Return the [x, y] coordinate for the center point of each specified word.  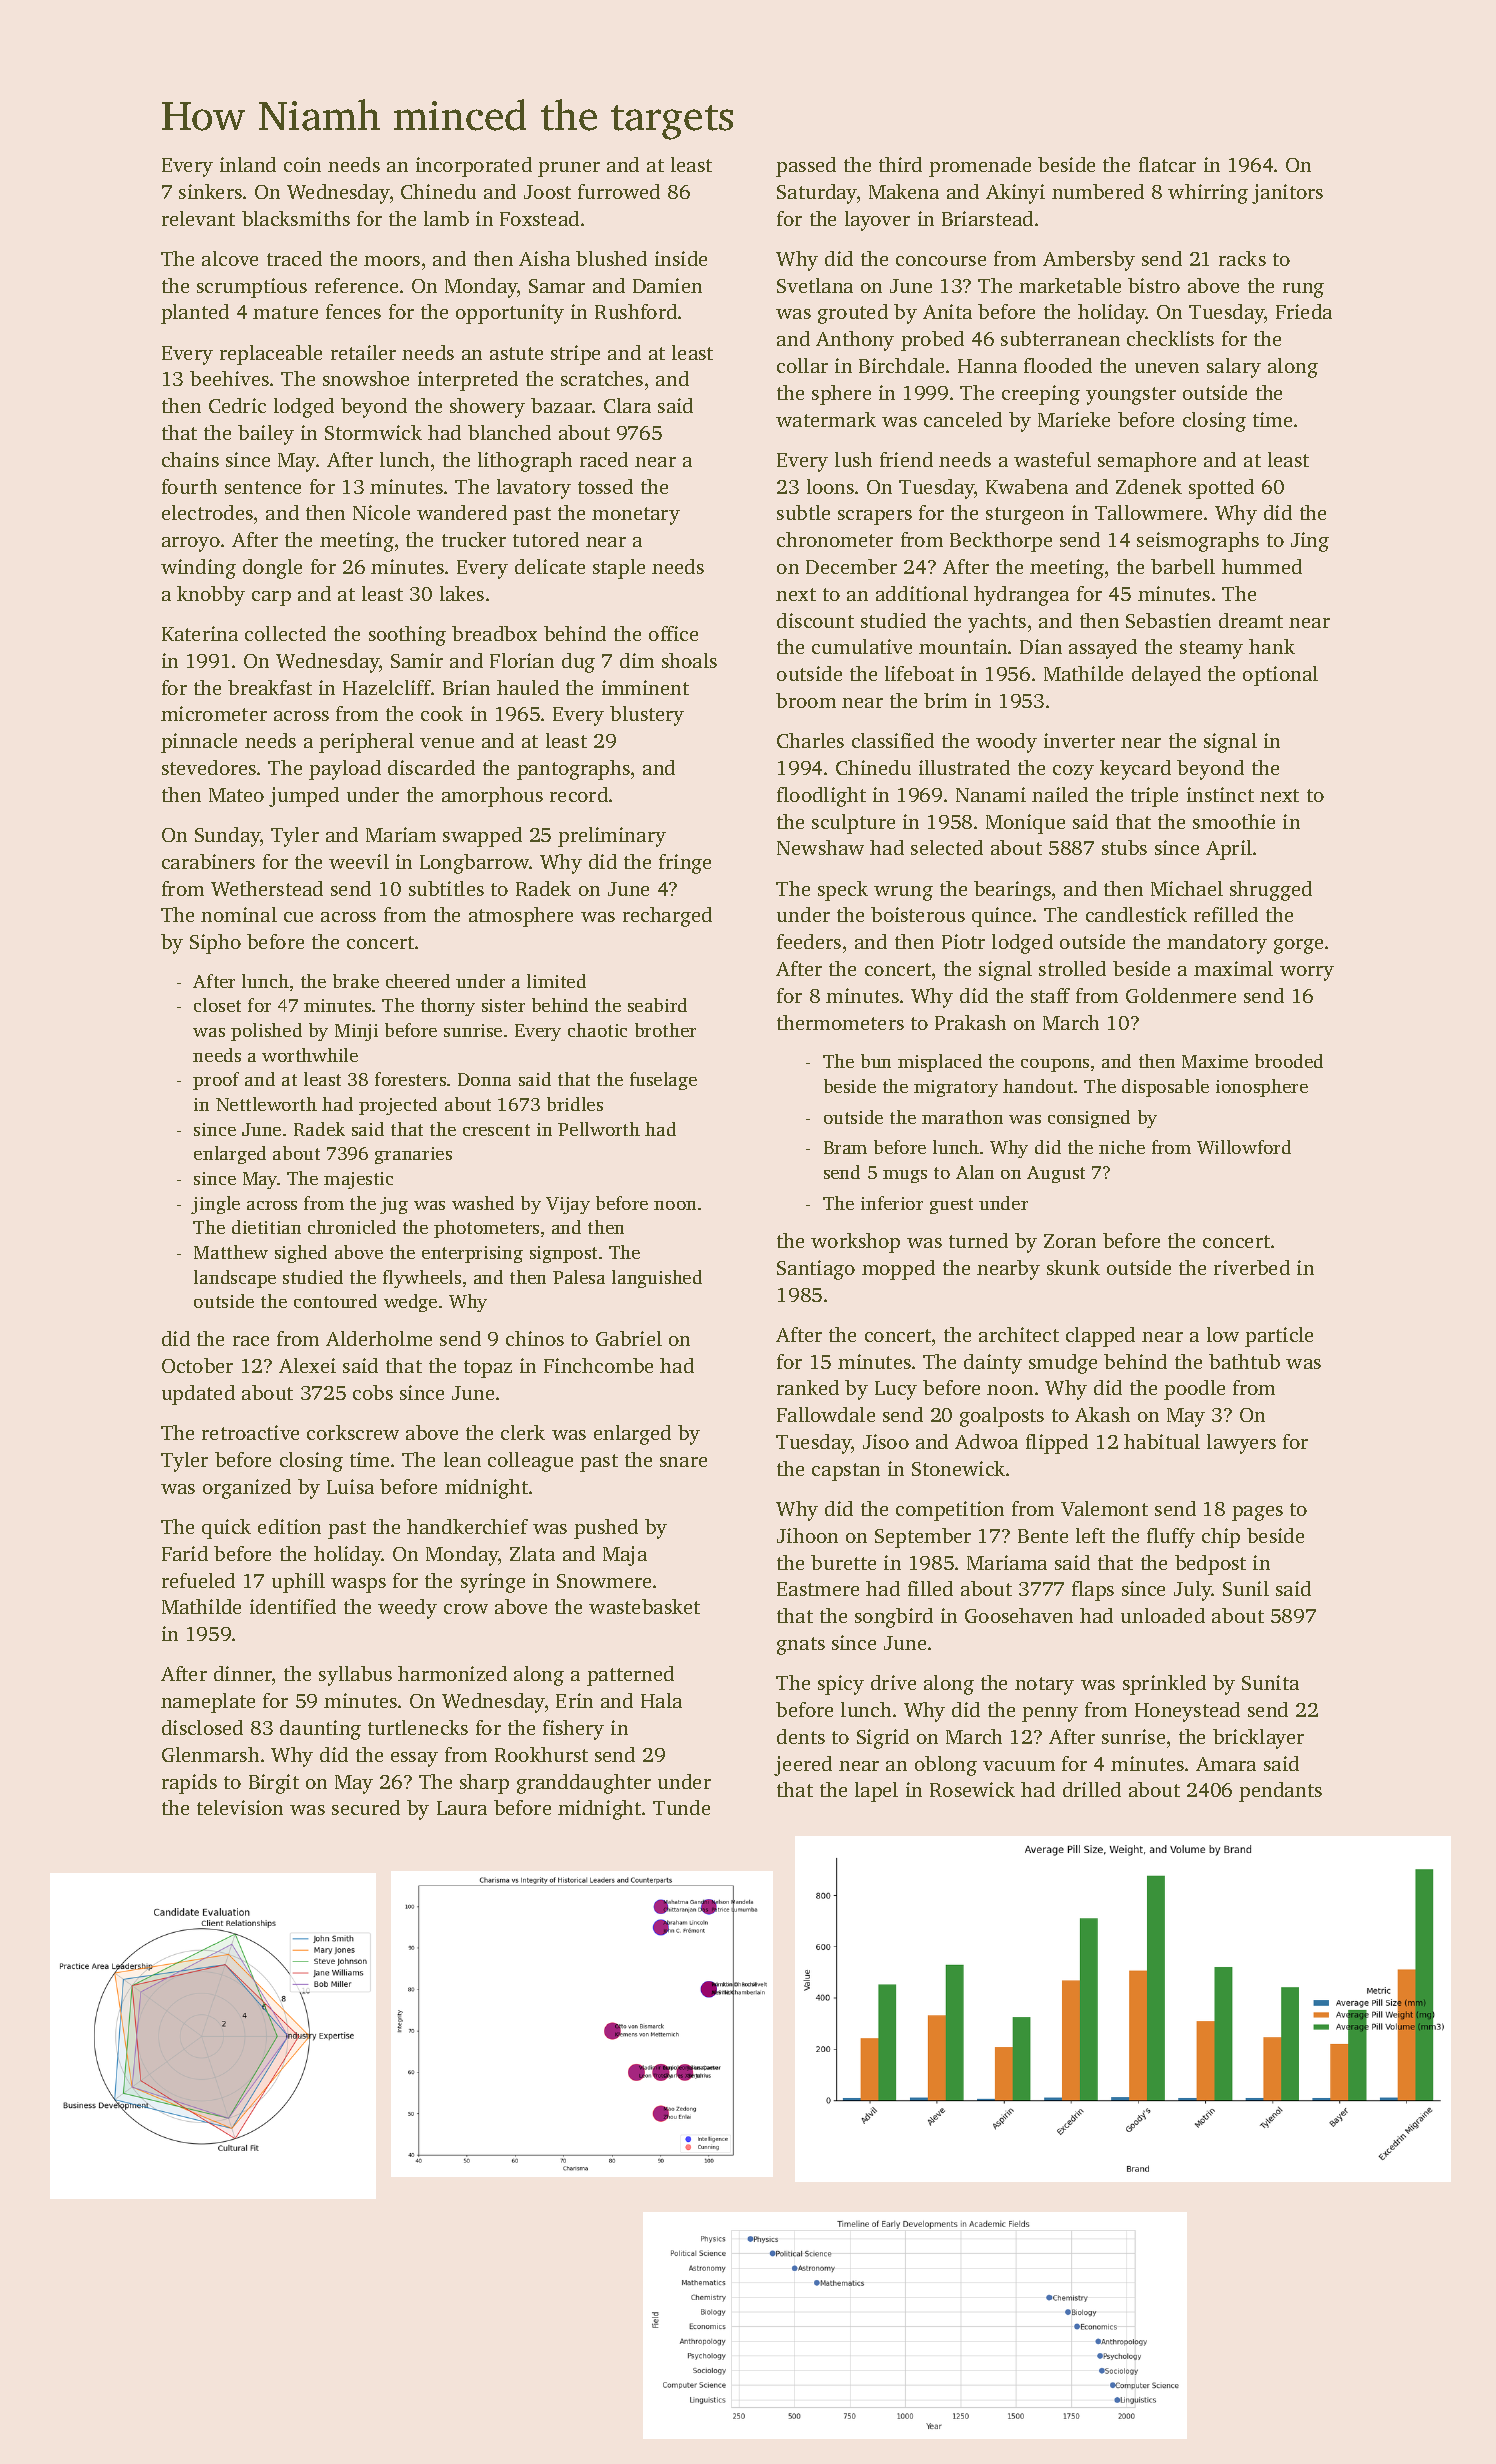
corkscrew [353, 1432]
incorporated [474, 167]
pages [1257, 1513]
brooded [1289, 1061]
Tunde [681, 1807]
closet [217, 1005]
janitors [1287, 194]
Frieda [1304, 311]
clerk [523, 1432]
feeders [809, 941]
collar [802, 365]
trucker [474, 539]
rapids [189, 1784]
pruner [569, 169]
